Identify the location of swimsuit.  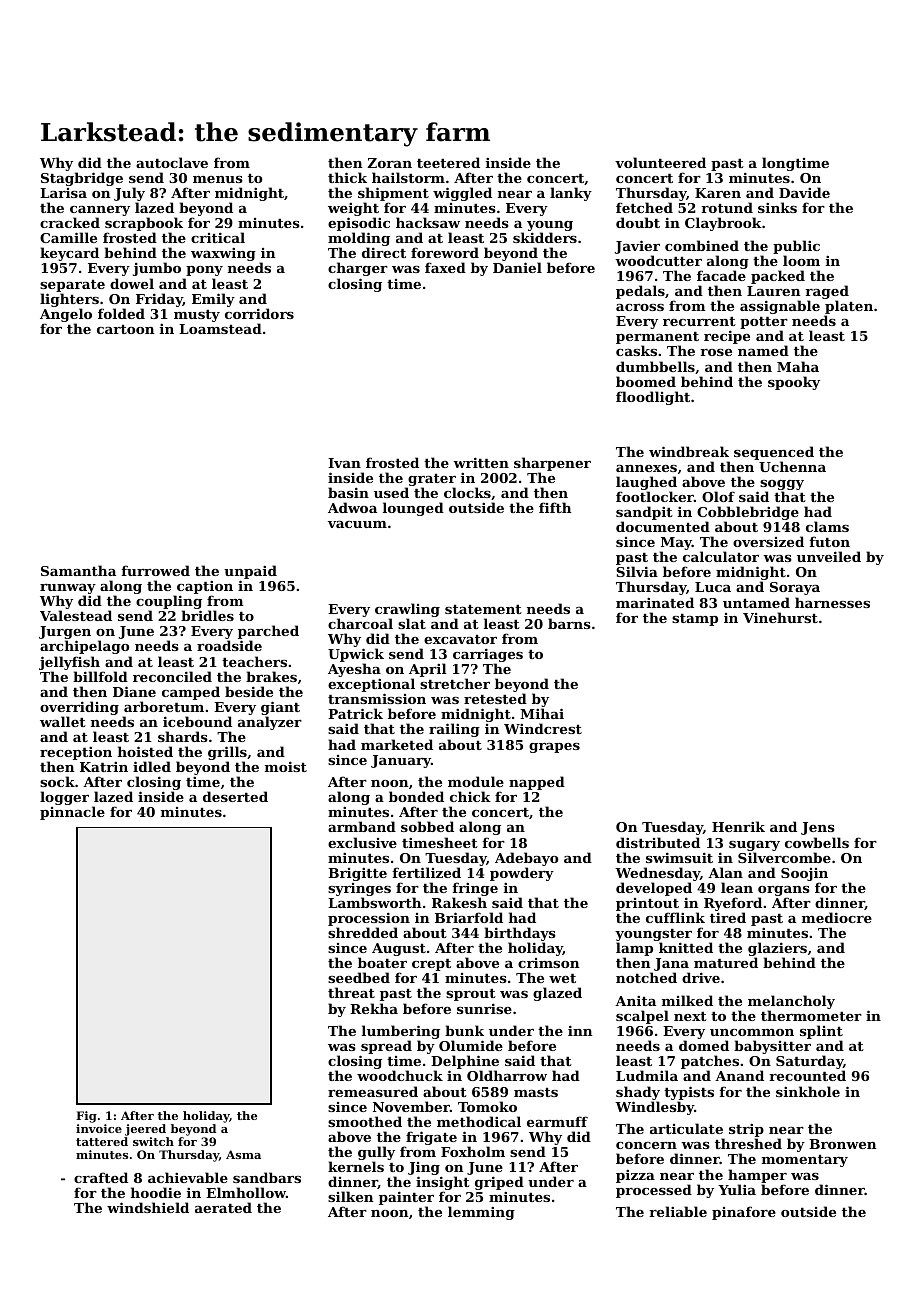
(679, 857).
